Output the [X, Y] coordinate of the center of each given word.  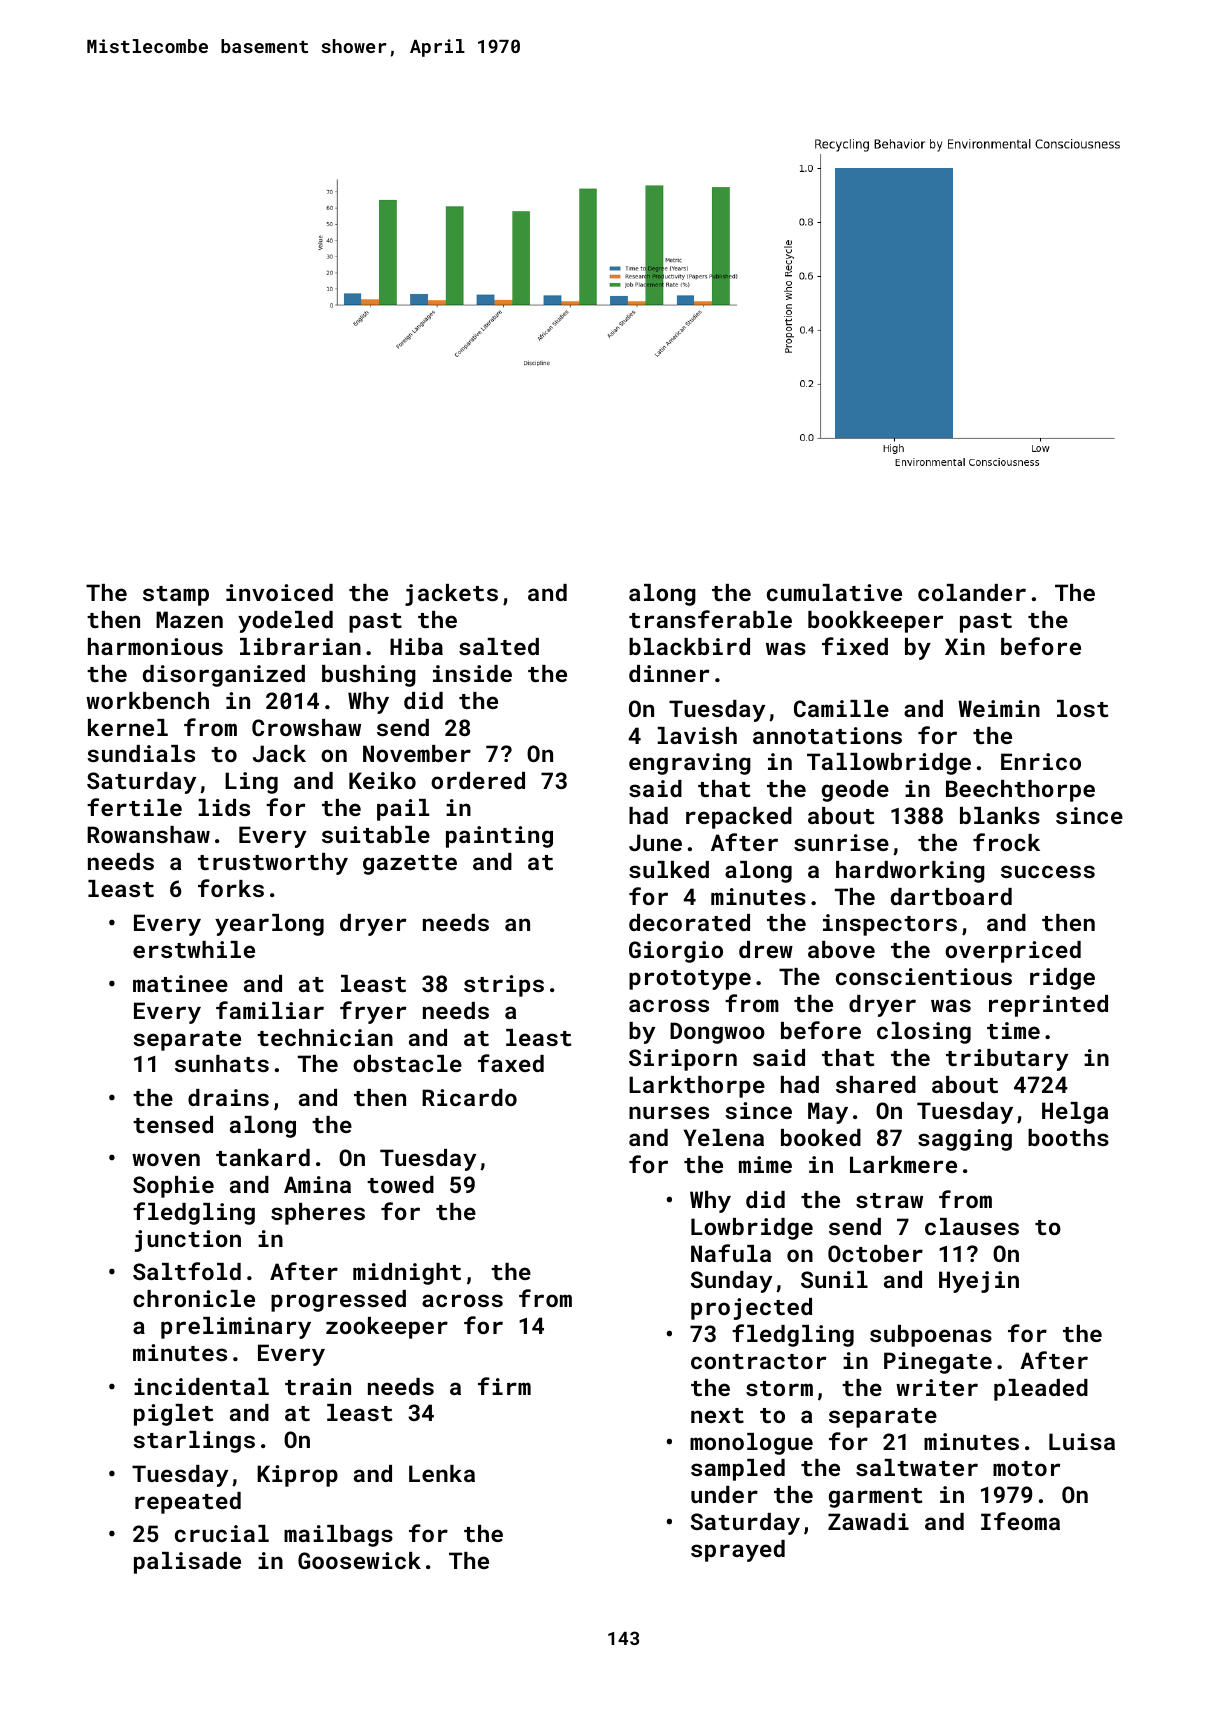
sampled [738, 1470]
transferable [710, 619]
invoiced [279, 592]
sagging [965, 1140]
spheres [318, 1214]
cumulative [834, 592]
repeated [188, 1503]
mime [765, 1164]
